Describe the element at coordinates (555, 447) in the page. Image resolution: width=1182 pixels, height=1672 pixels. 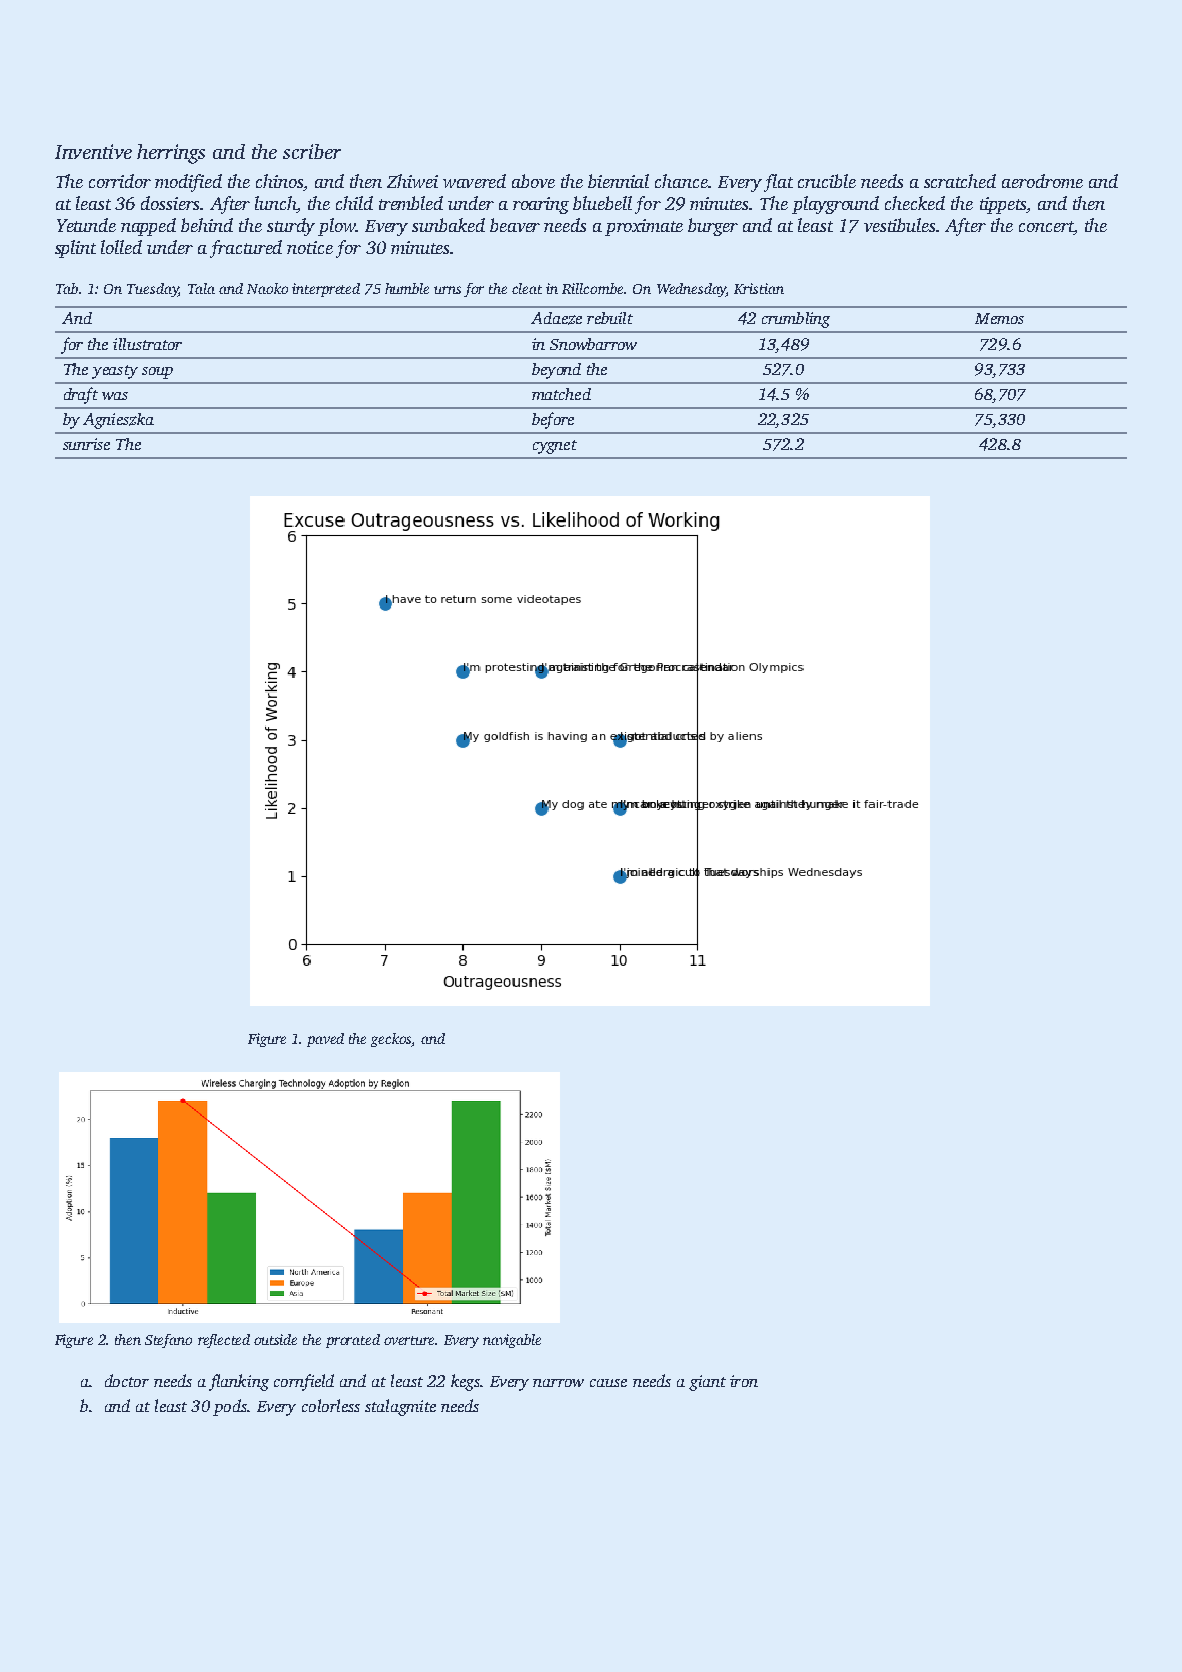
I see `cygnet` at that location.
